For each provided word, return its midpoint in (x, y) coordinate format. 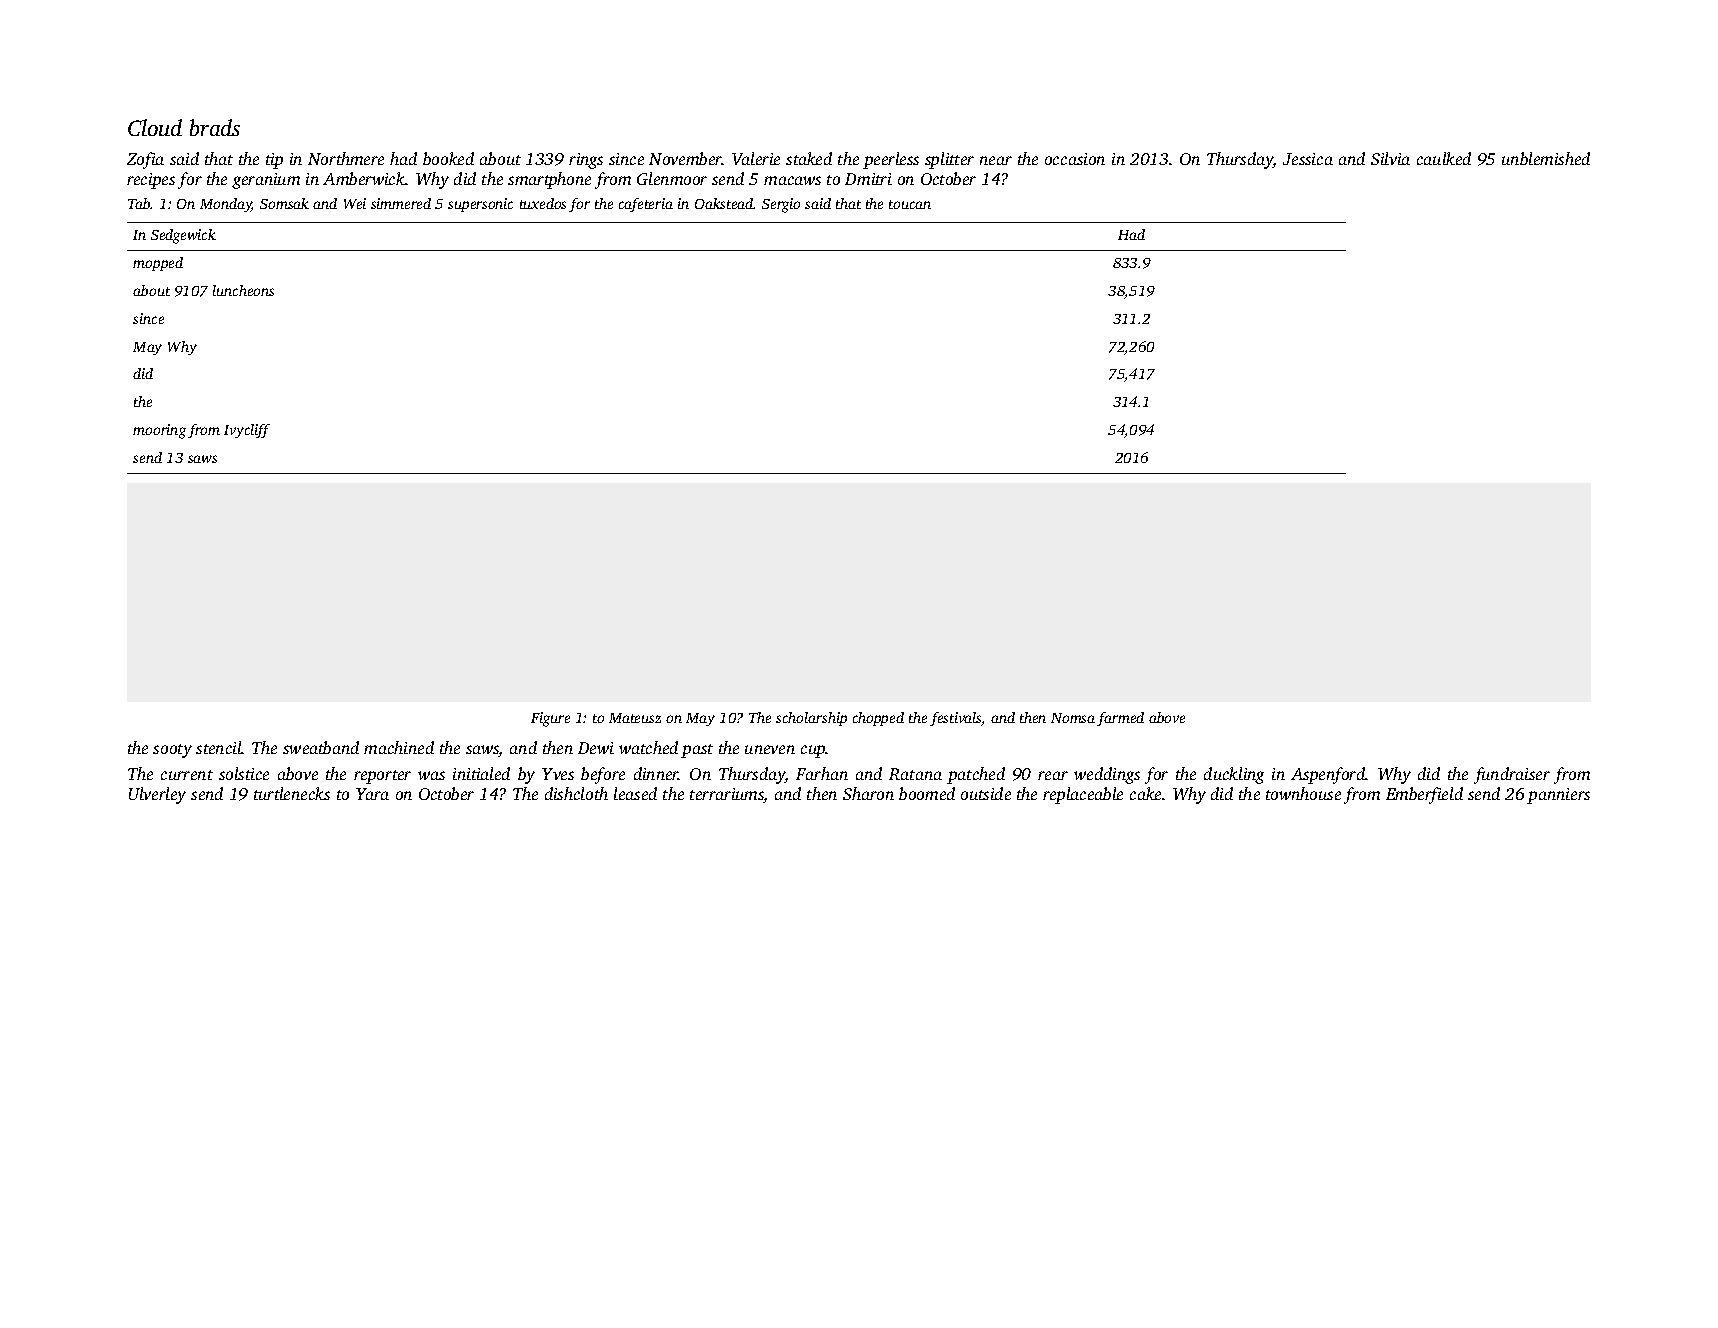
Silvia (1390, 158)
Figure (550, 719)
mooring (159, 431)
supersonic (480, 205)
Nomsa (1073, 718)
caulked (1444, 158)
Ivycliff (247, 431)
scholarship (811, 719)
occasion (1075, 159)
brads (215, 127)
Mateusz (635, 718)
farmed (1120, 719)
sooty (172, 751)
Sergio (781, 205)
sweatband (321, 747)
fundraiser (1512, 775)
